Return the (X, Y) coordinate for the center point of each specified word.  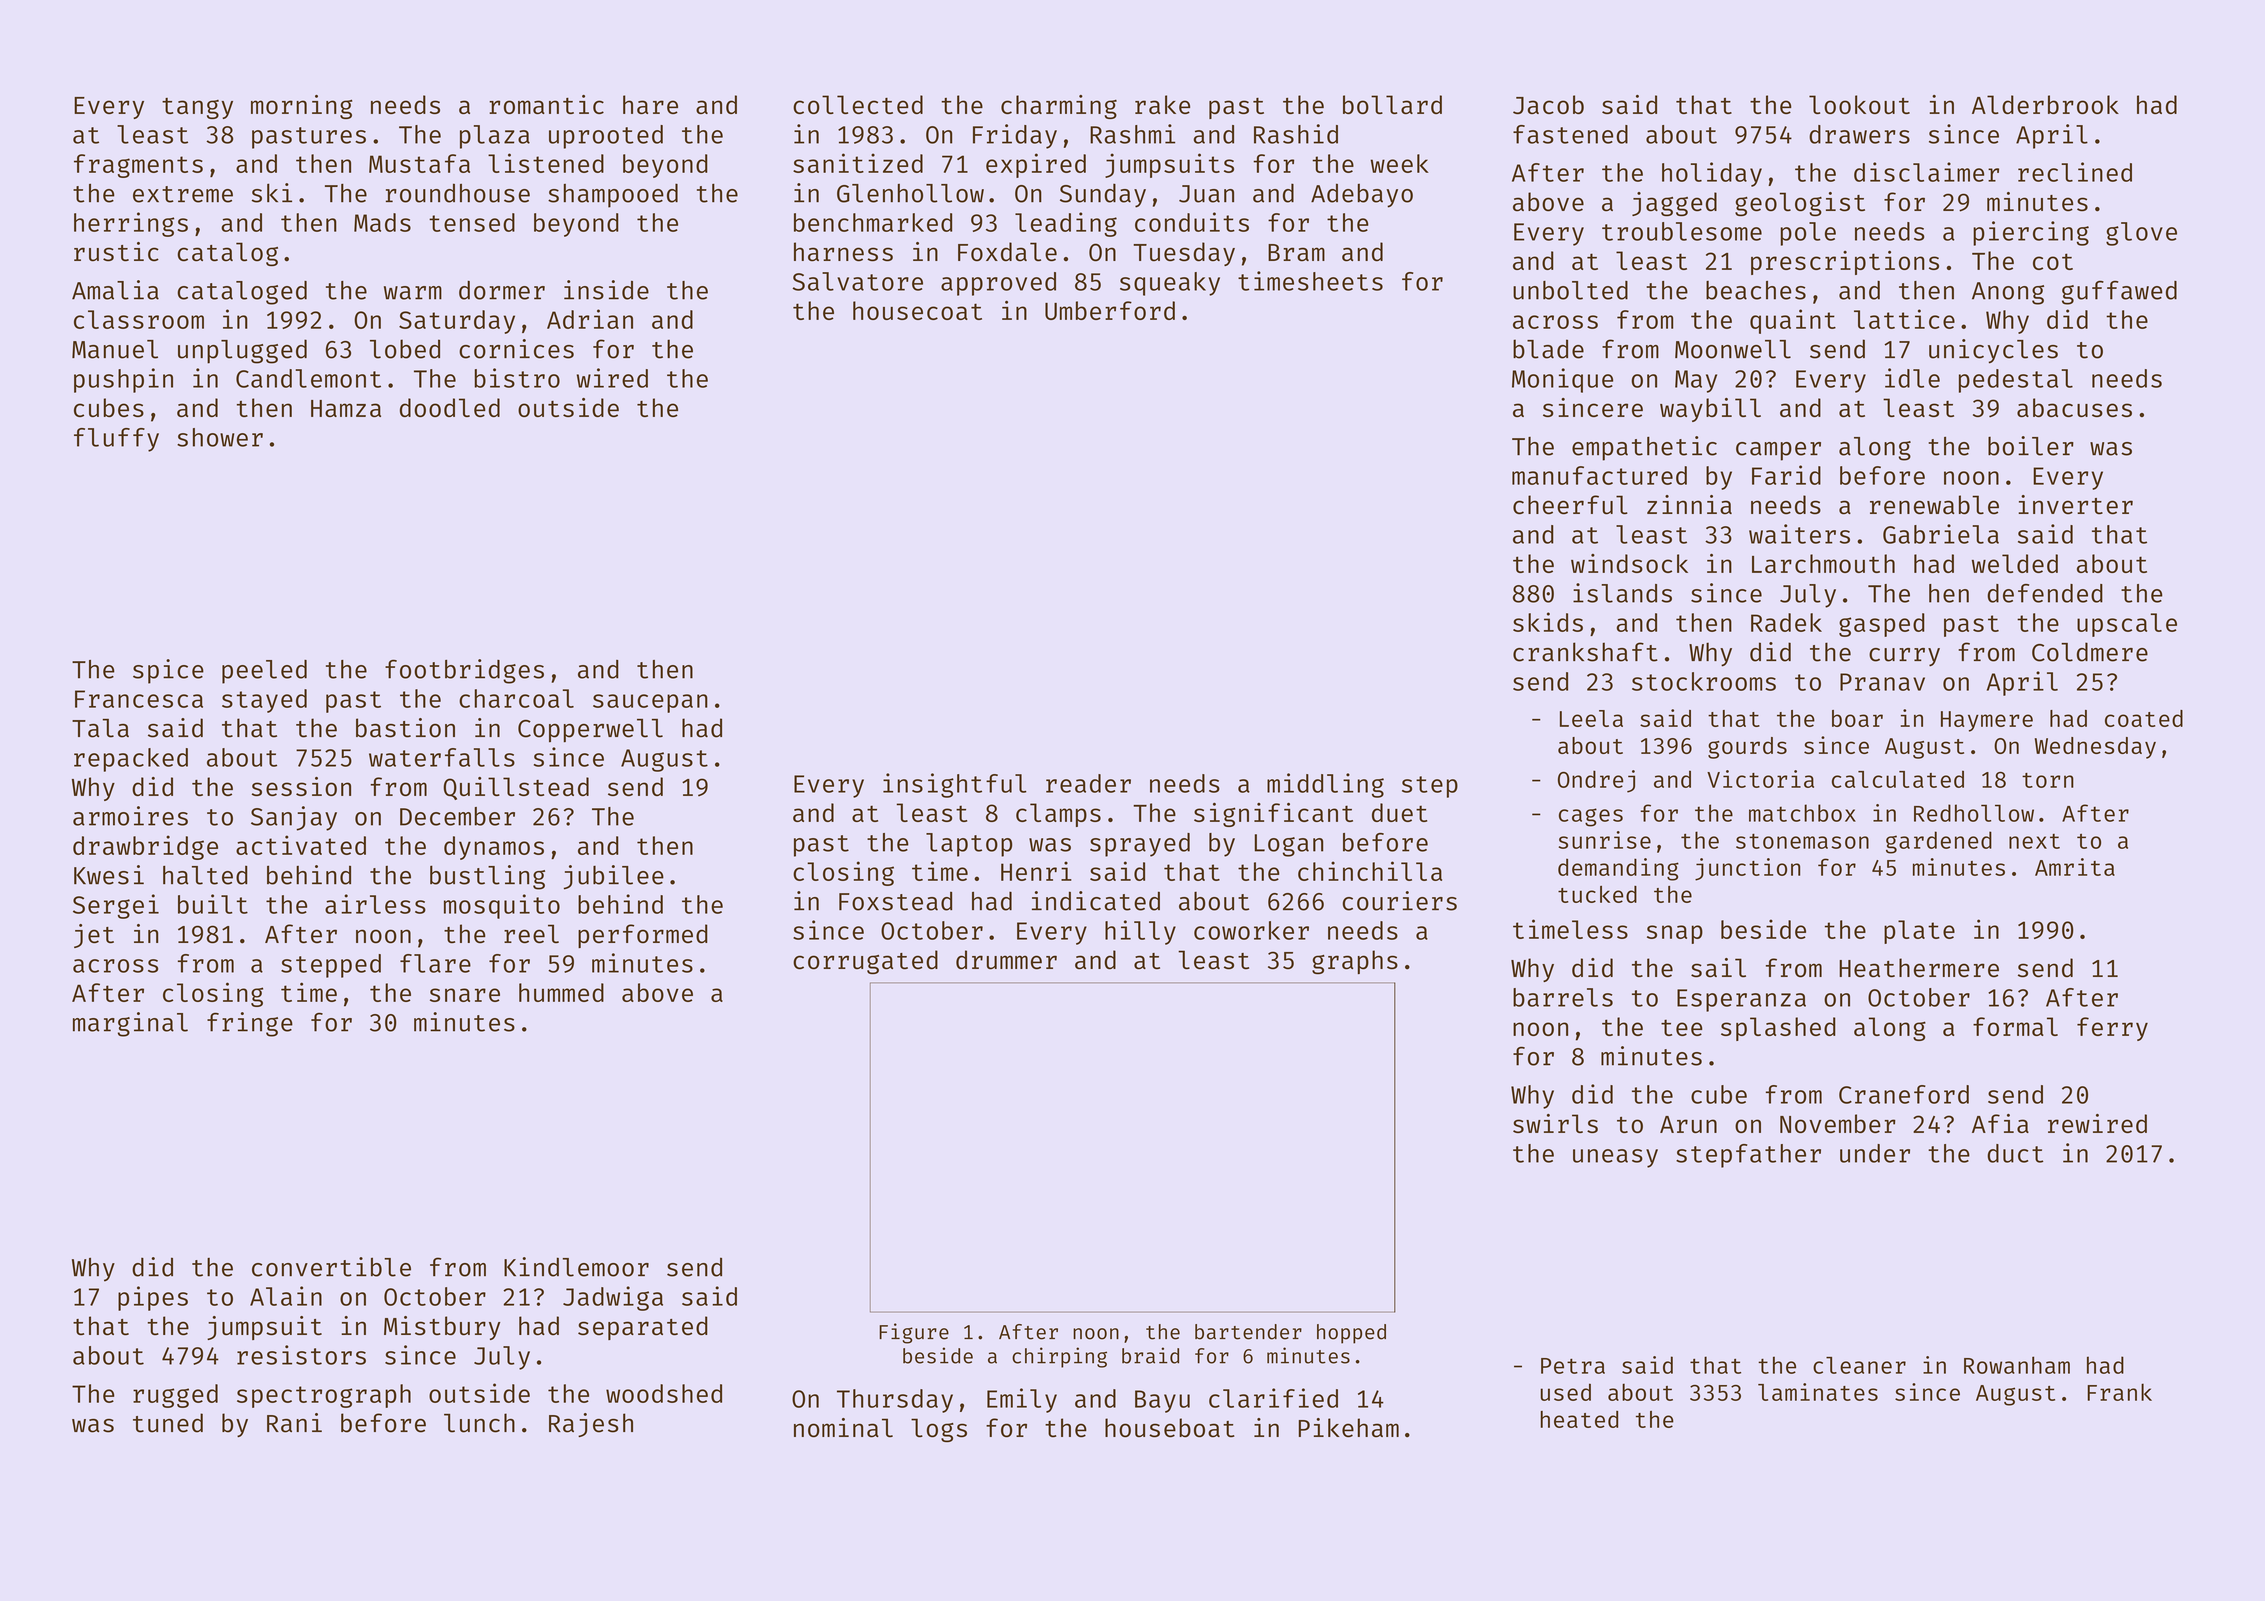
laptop (969, 845)
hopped (1351, 1334)
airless (375, 904)
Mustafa (419, 163)
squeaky (1170, 284)
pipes (153, 1298)
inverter (2075, 505)
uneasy (1615, 1158)
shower (220, 437)
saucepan (650, 703)
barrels (1563, 997)
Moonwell (1733, 349)
